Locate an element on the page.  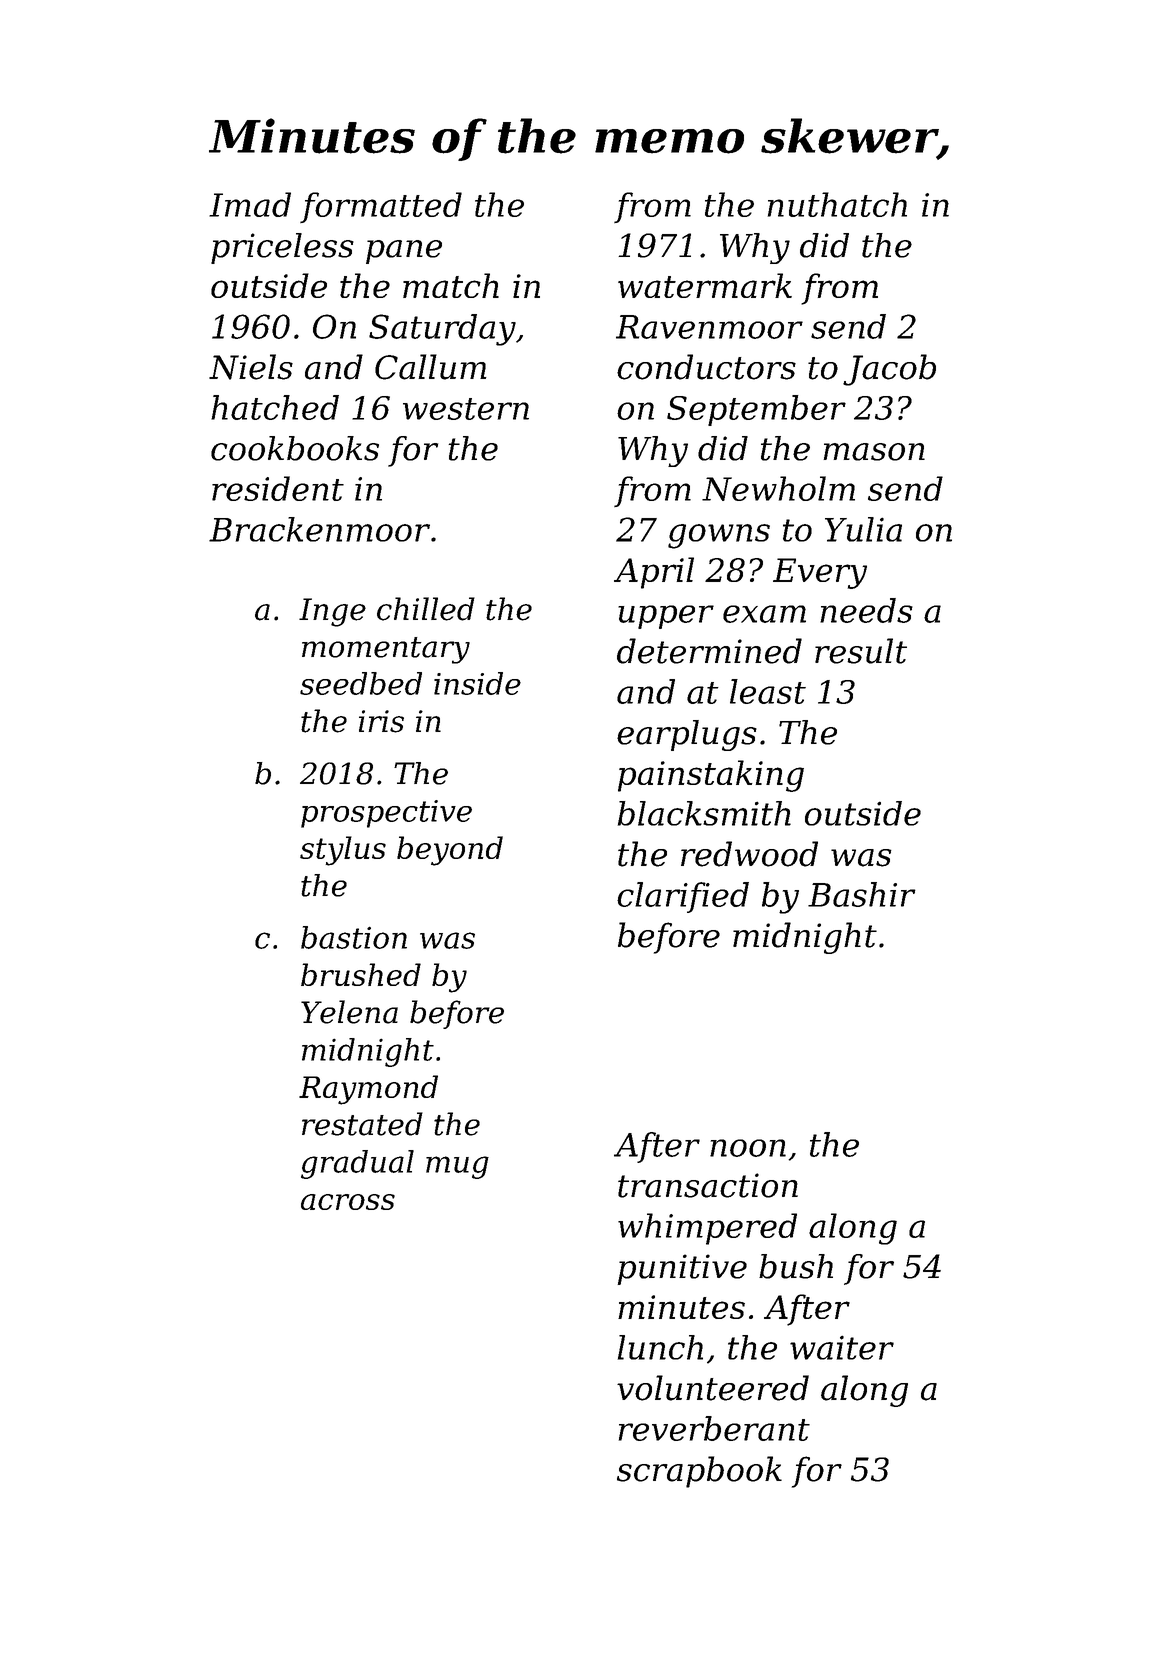
mason is located at coordinates (874, 452).
